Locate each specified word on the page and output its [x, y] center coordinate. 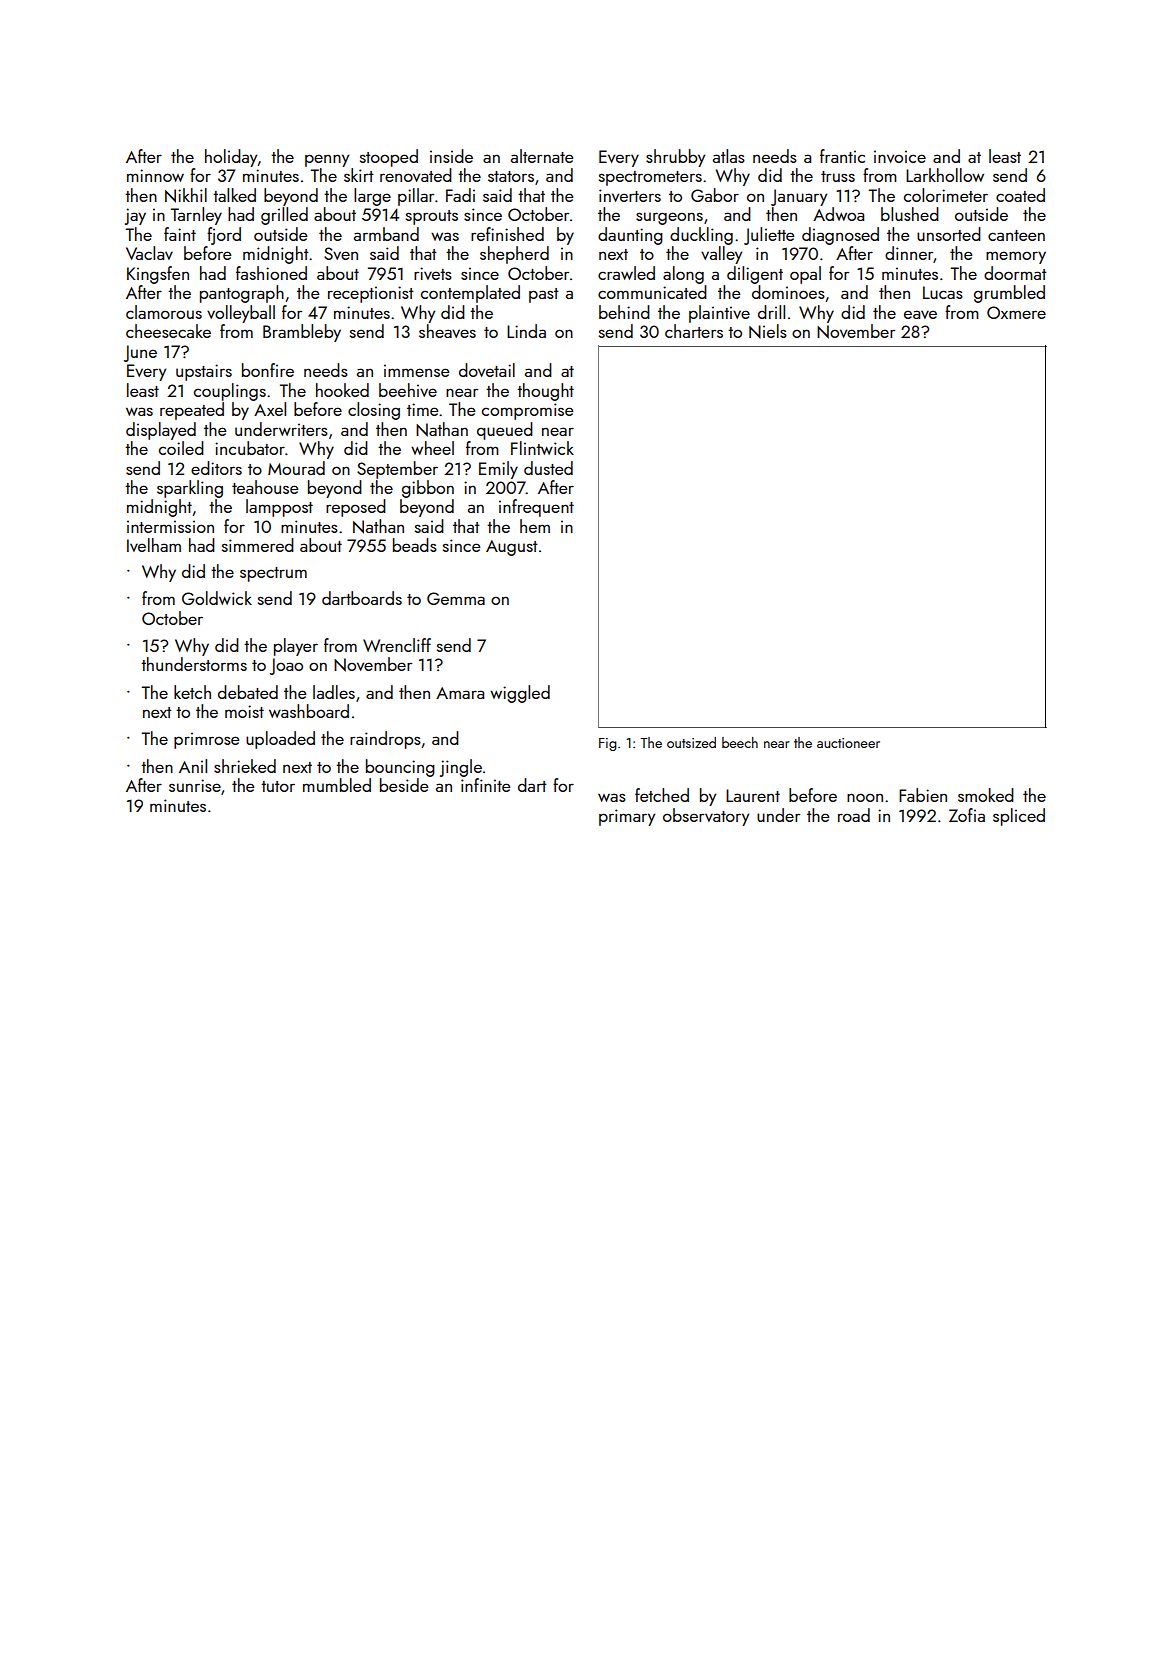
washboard [309, 711]
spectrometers [650, 178]
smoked [986, 795]
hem [535, 526]
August [512, 548]
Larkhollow [945, 175]
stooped [389, 158]
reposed [356, 508]
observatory [706, 817]
